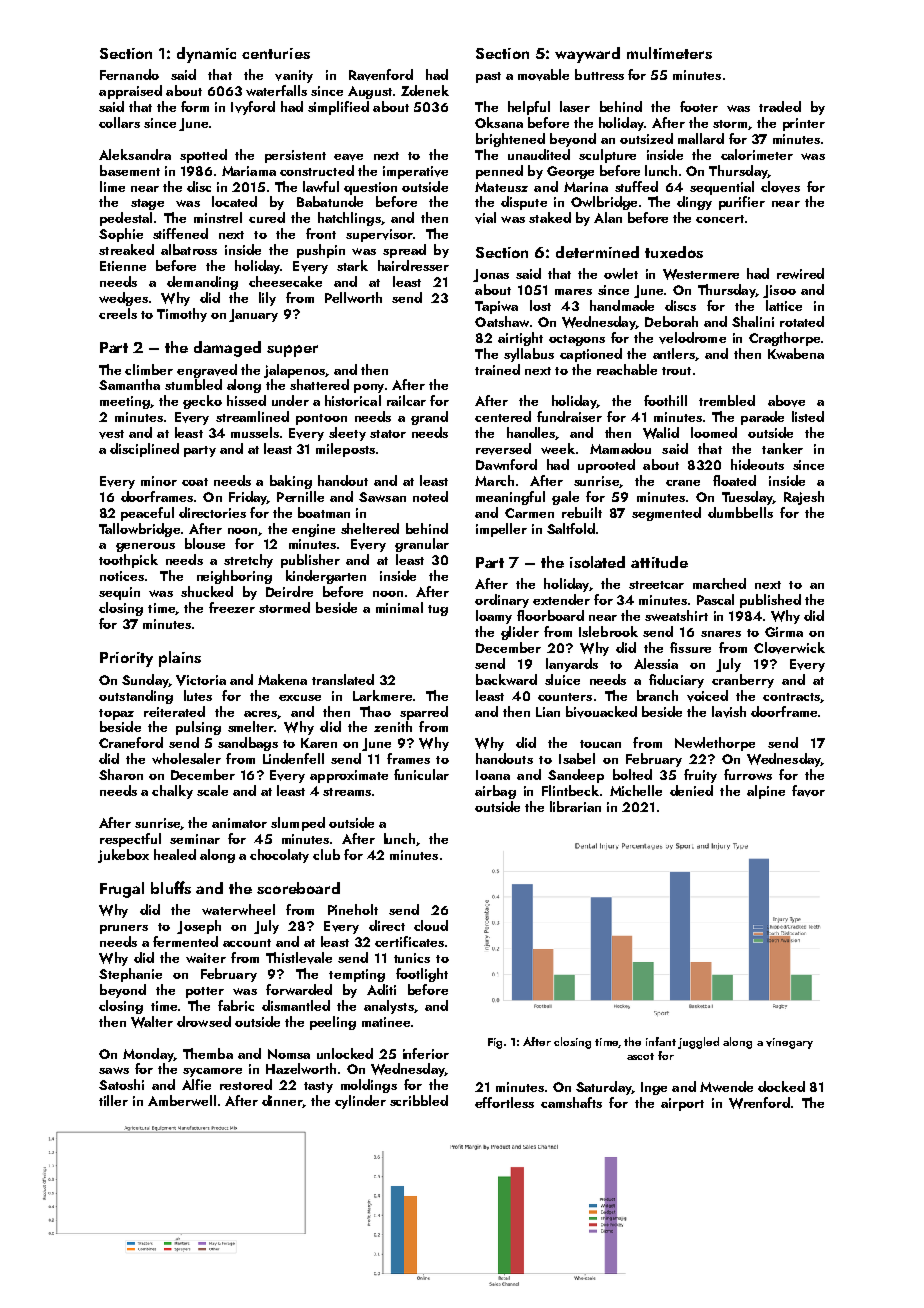 The image size is (924, 1308). What do you see at coordinates (121, 774) in the screenshot?
I see `Sharon` at bounding box center [121, 774].
